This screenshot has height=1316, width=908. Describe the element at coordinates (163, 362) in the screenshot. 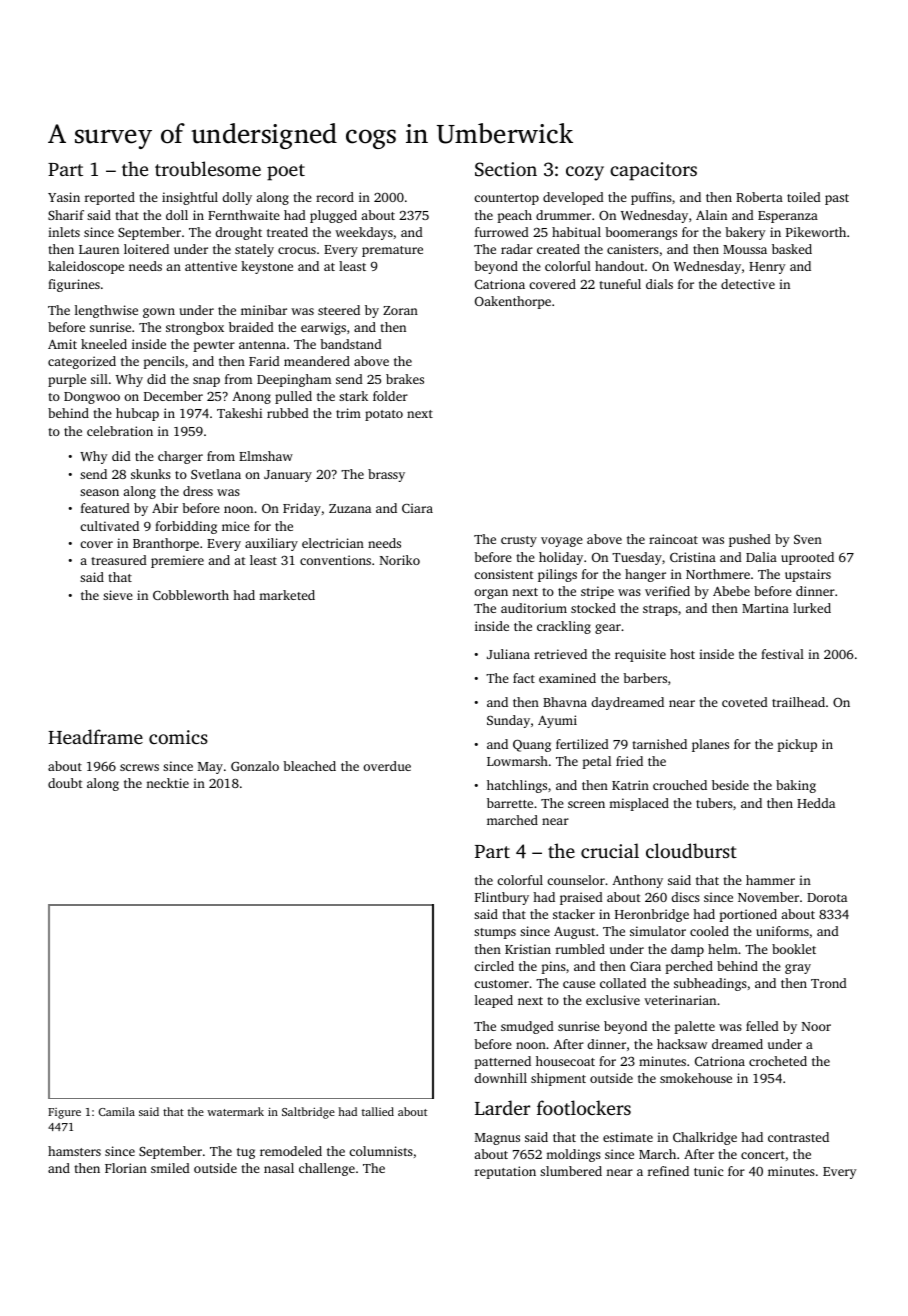

I see `pencils` at that location.
